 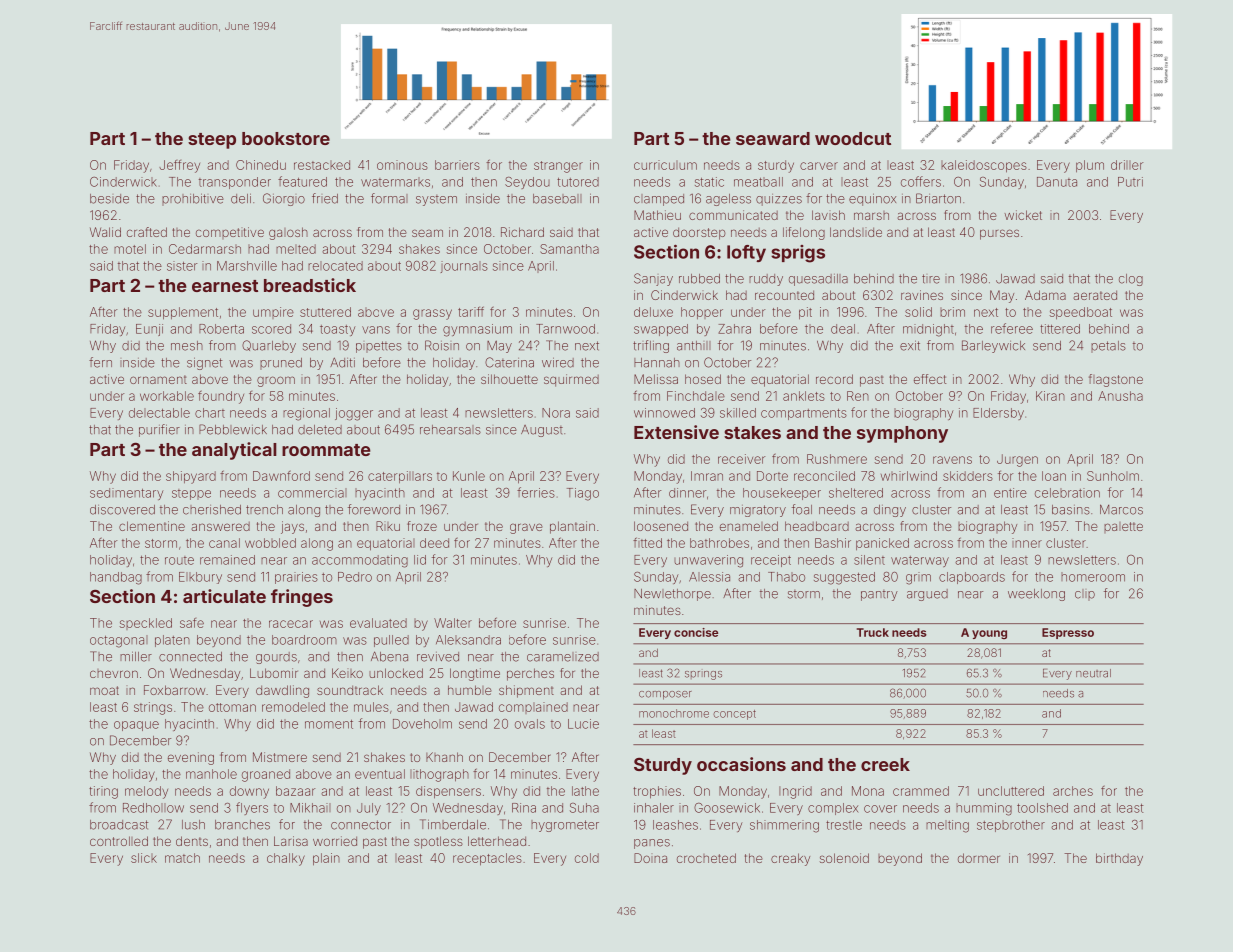 What do you see at coordinates (1050, 396) in the document?
I see `Kiran` at bounding box center [1050, 396].
